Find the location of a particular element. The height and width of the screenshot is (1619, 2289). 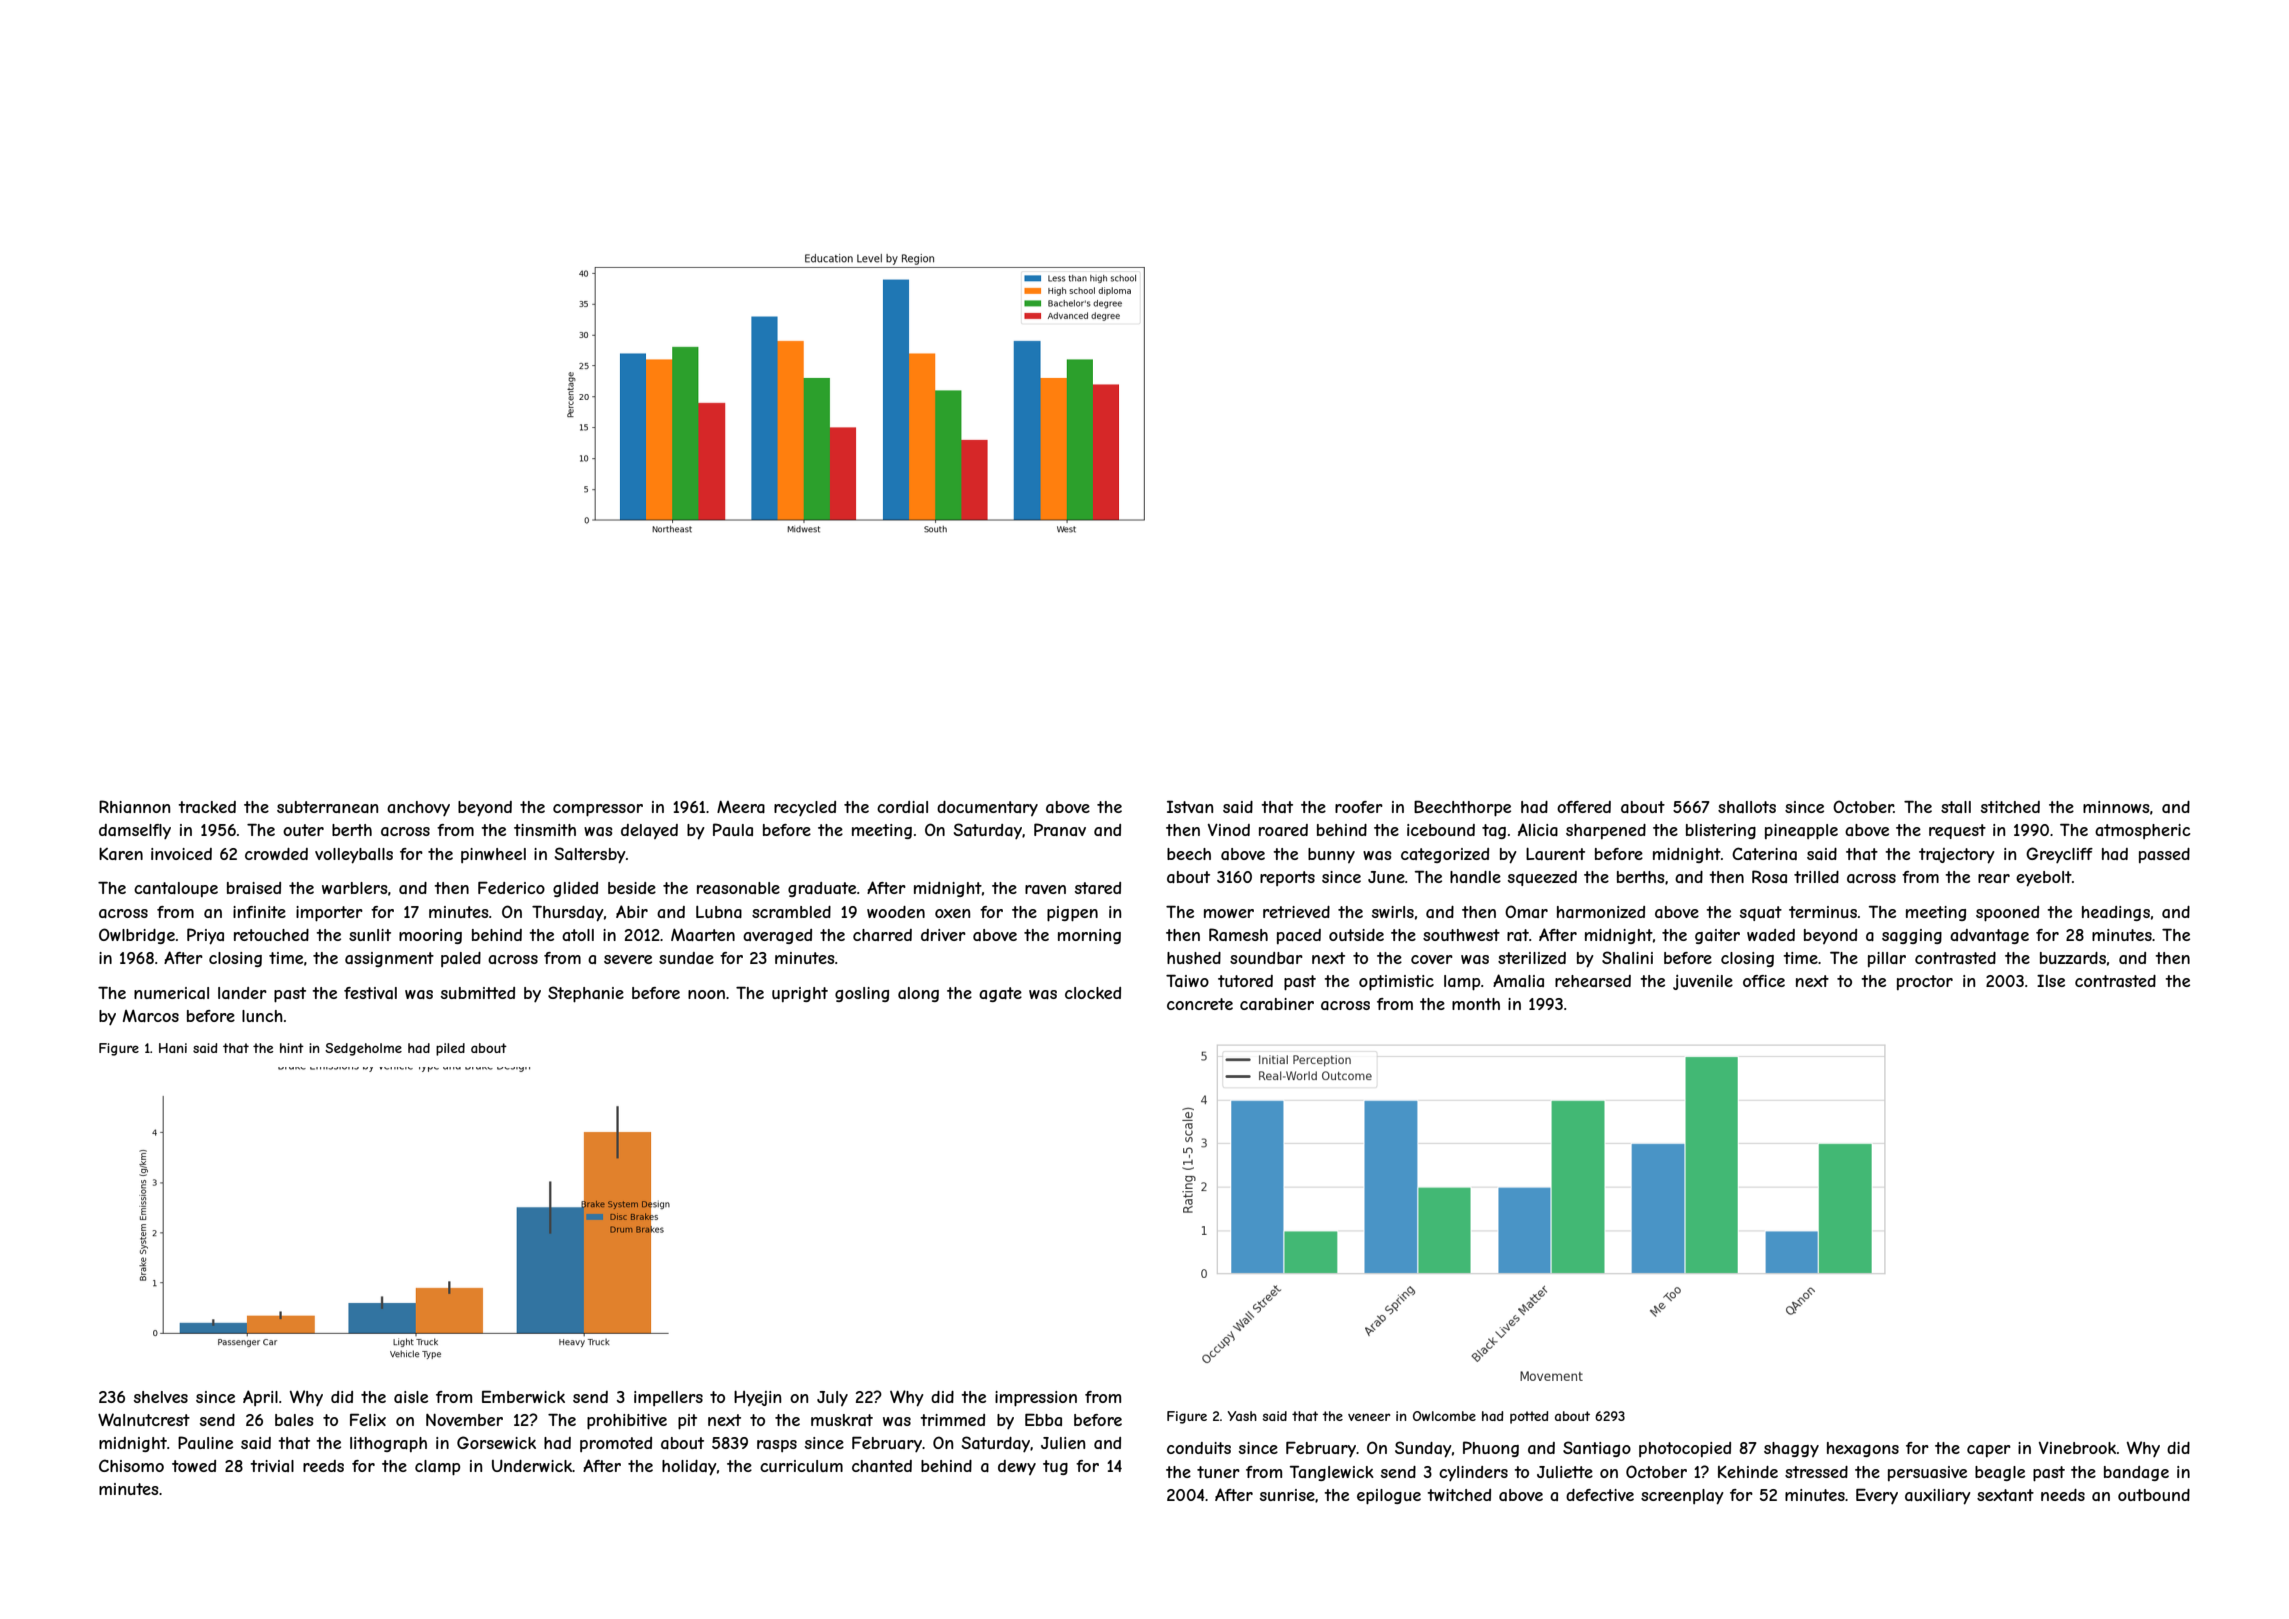

concrete is located at coordinates (1200, 1004).
